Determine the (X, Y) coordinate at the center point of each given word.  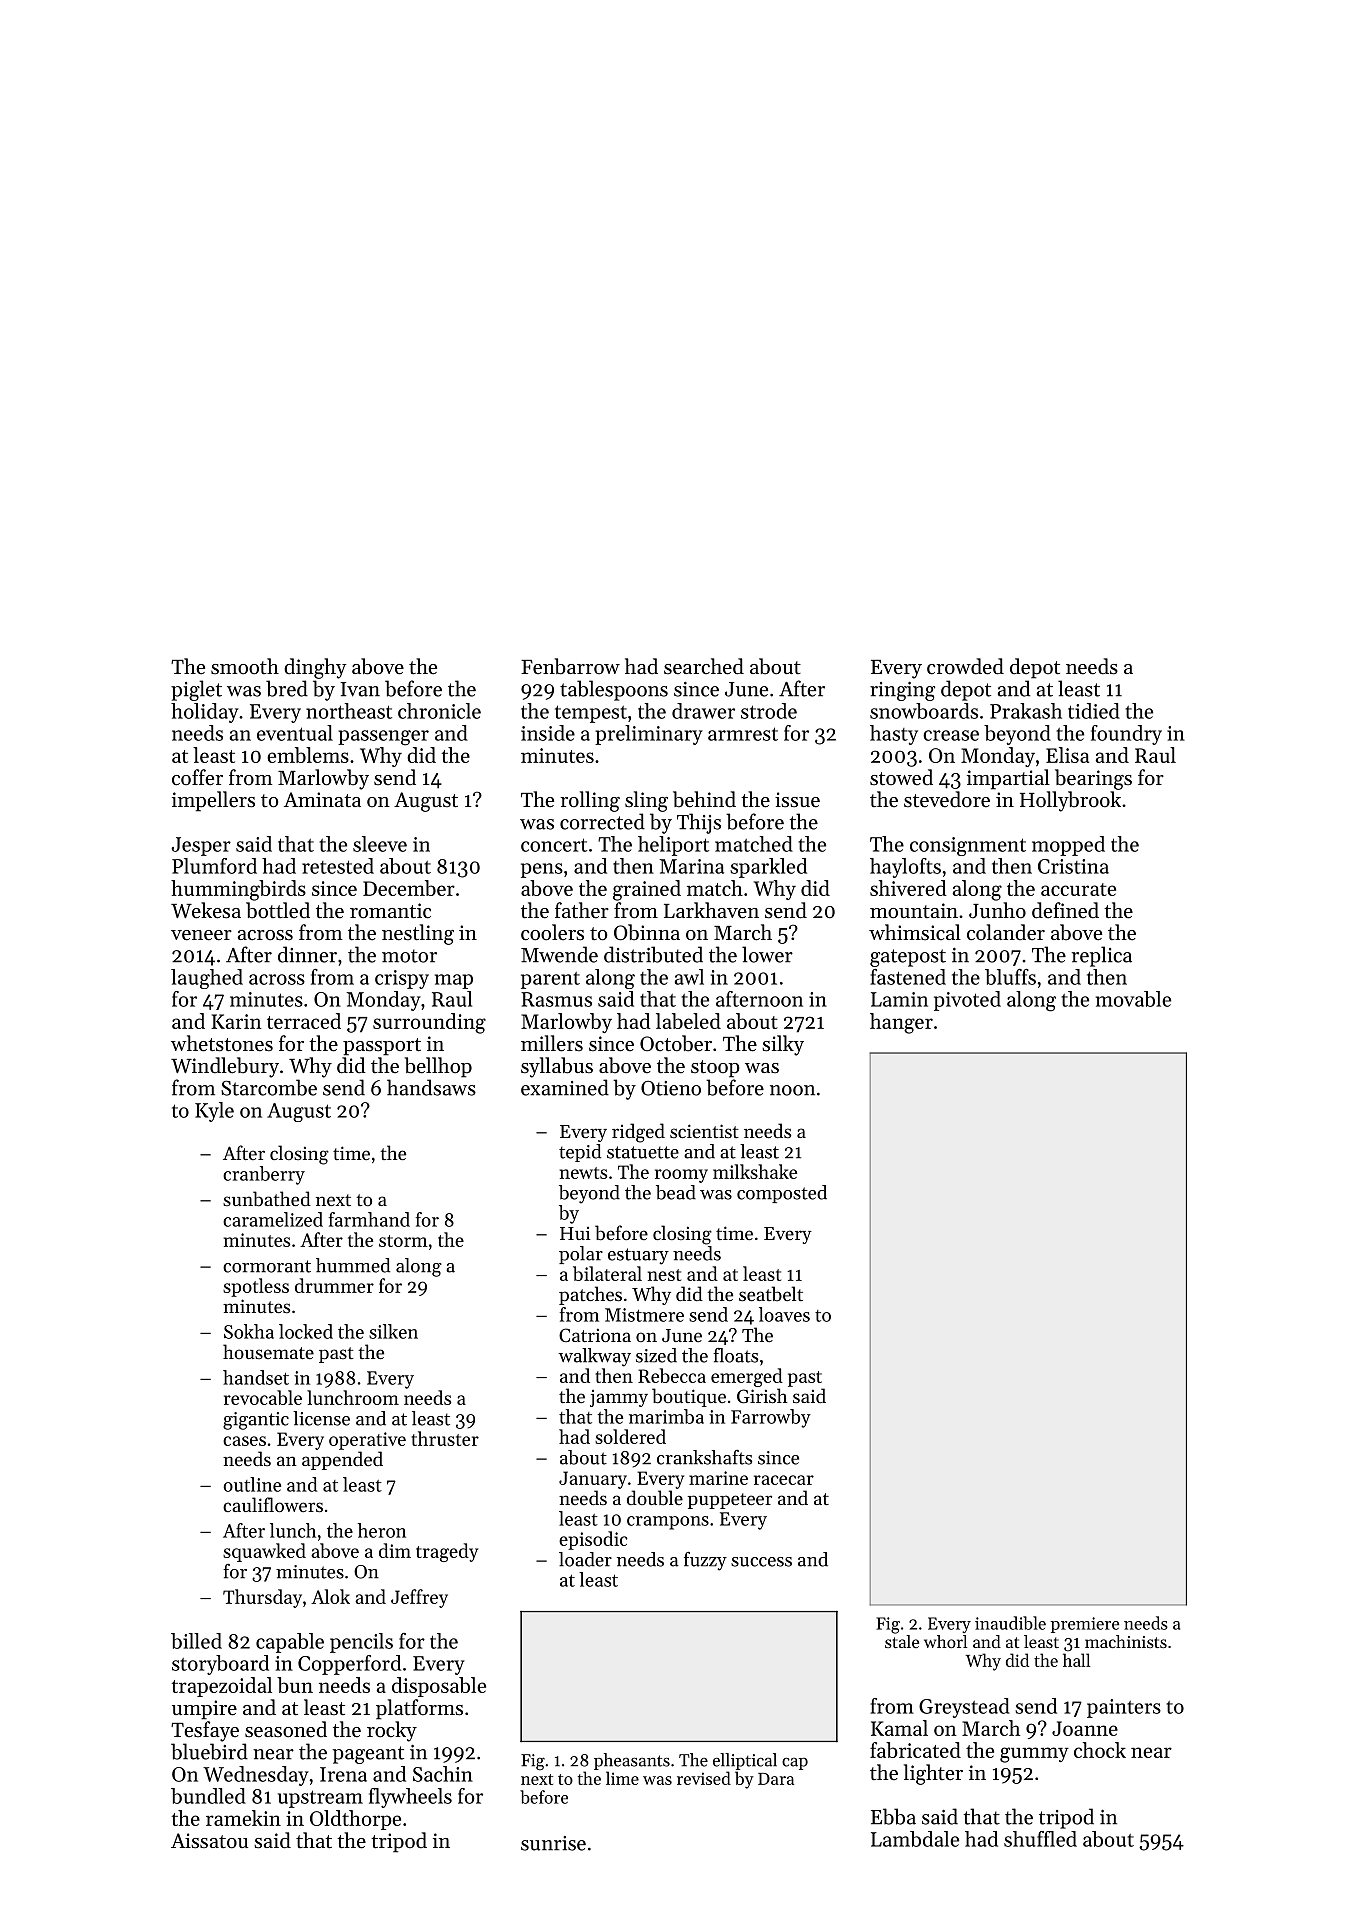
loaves (784, 1314)
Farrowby (771, 1418)
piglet (196, 690)
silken (393, 1331)
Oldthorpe (355, 1820)
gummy (1034, 1755)
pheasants (632, 1761)
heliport (673, 846)
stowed (901, 777)
